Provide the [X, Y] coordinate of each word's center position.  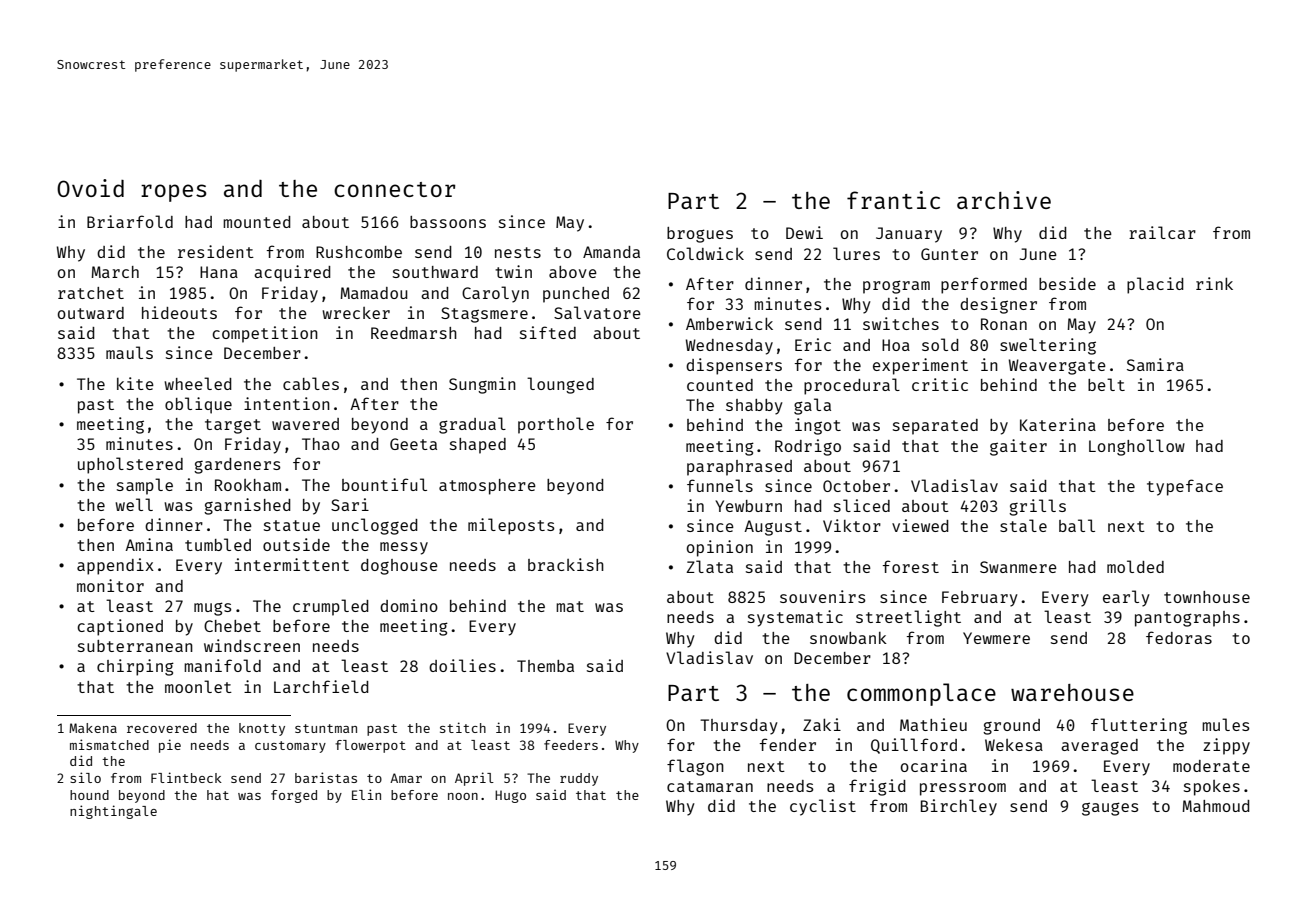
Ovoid [90, 188]
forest [911, 566]
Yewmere [996, 638]
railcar [1162, 232]
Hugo [510, 796]
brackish [566, 564]
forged [294, 796]
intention [287, 403]
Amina [149, 544]
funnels [720, 485]
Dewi [804, 232]
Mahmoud [1216, 806]
